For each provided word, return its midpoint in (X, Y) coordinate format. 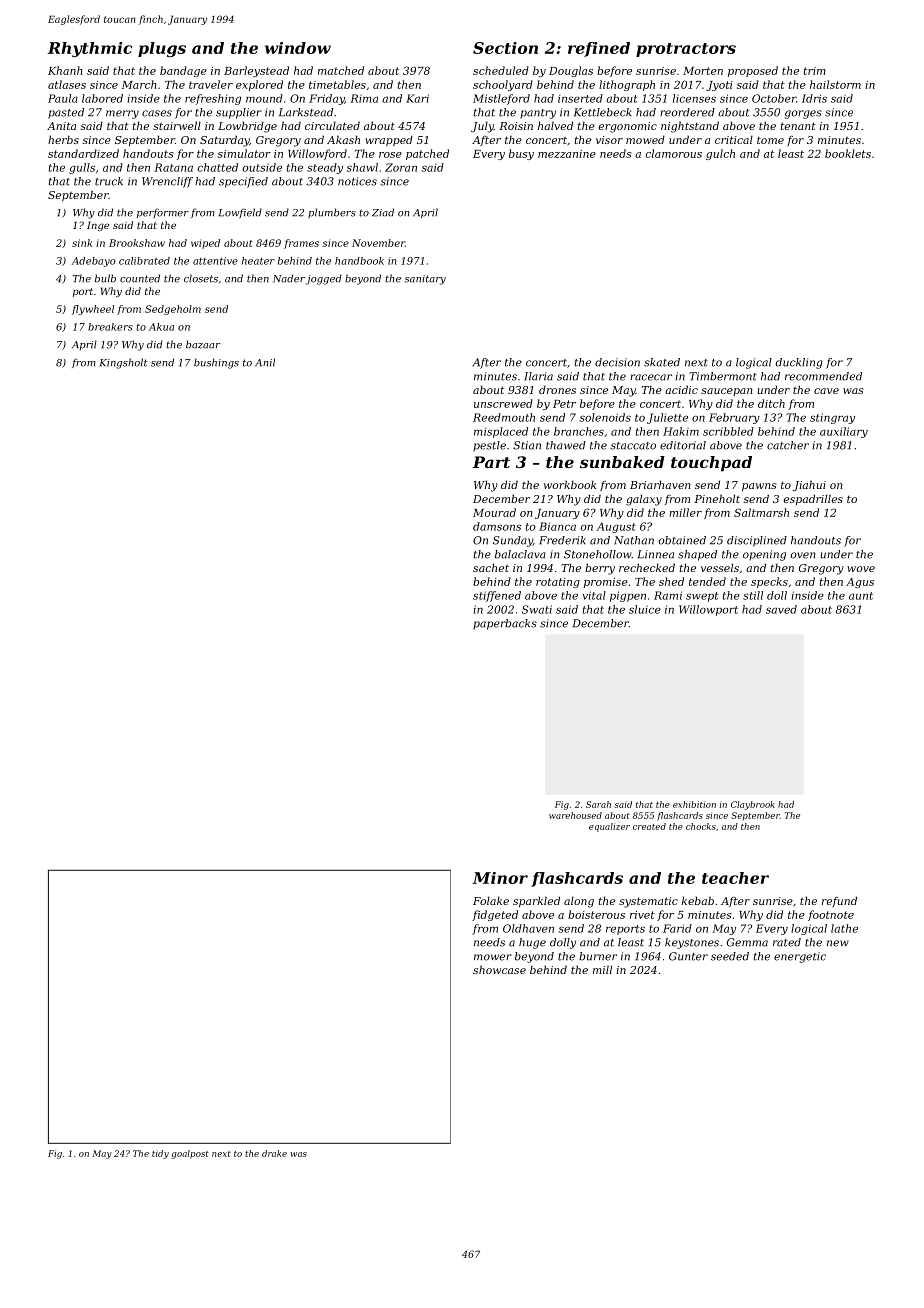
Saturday (224, 141)
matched (341, 70)
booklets (848, 153)
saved (781, 609)
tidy (160, 1154)
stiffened (497, 596)
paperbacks (505, 624)
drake (274, 1153)
